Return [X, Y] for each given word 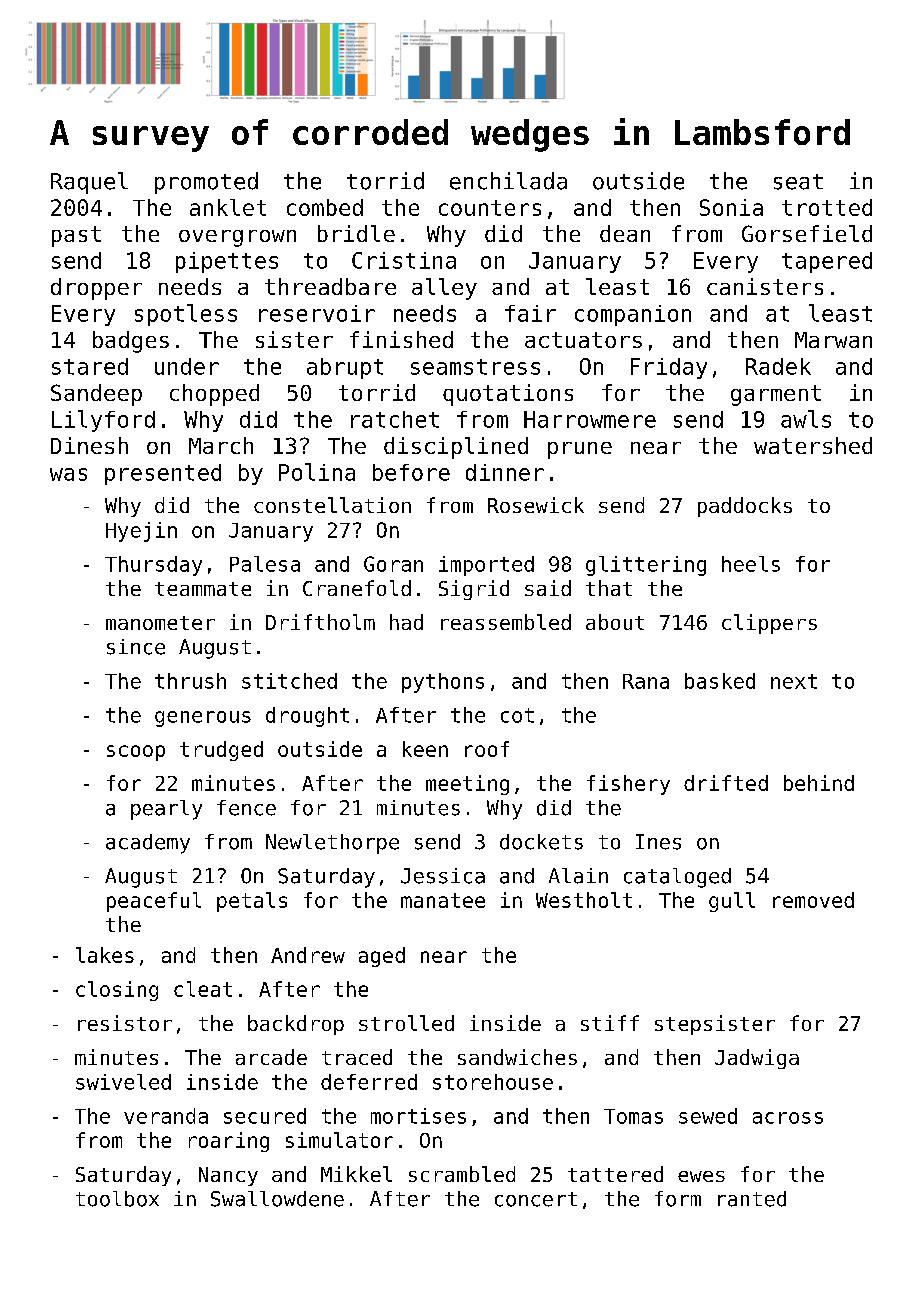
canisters [765, 286]
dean [625, 233]
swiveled [123, 1082]
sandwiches [517, 1057]
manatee [443, 900]
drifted [726, 783]
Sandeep [96, 395]
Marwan [833, 340]
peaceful [154, 902]
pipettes [227, 262]
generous [203, 719]
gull [732, 902]
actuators [583, 340]
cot [517, 715]
